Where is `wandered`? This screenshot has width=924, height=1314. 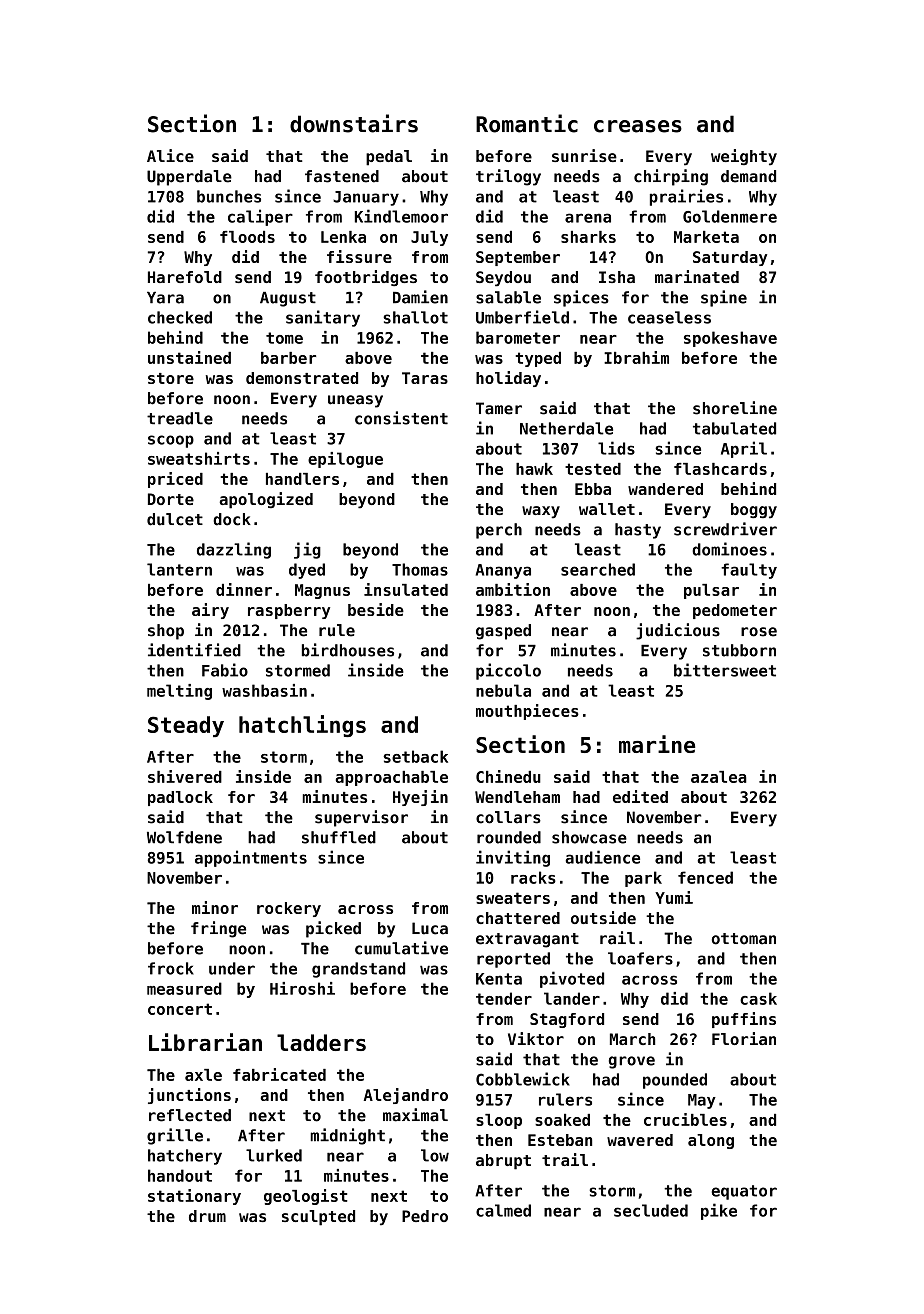
wandered is located at coordinates (665, 489).
